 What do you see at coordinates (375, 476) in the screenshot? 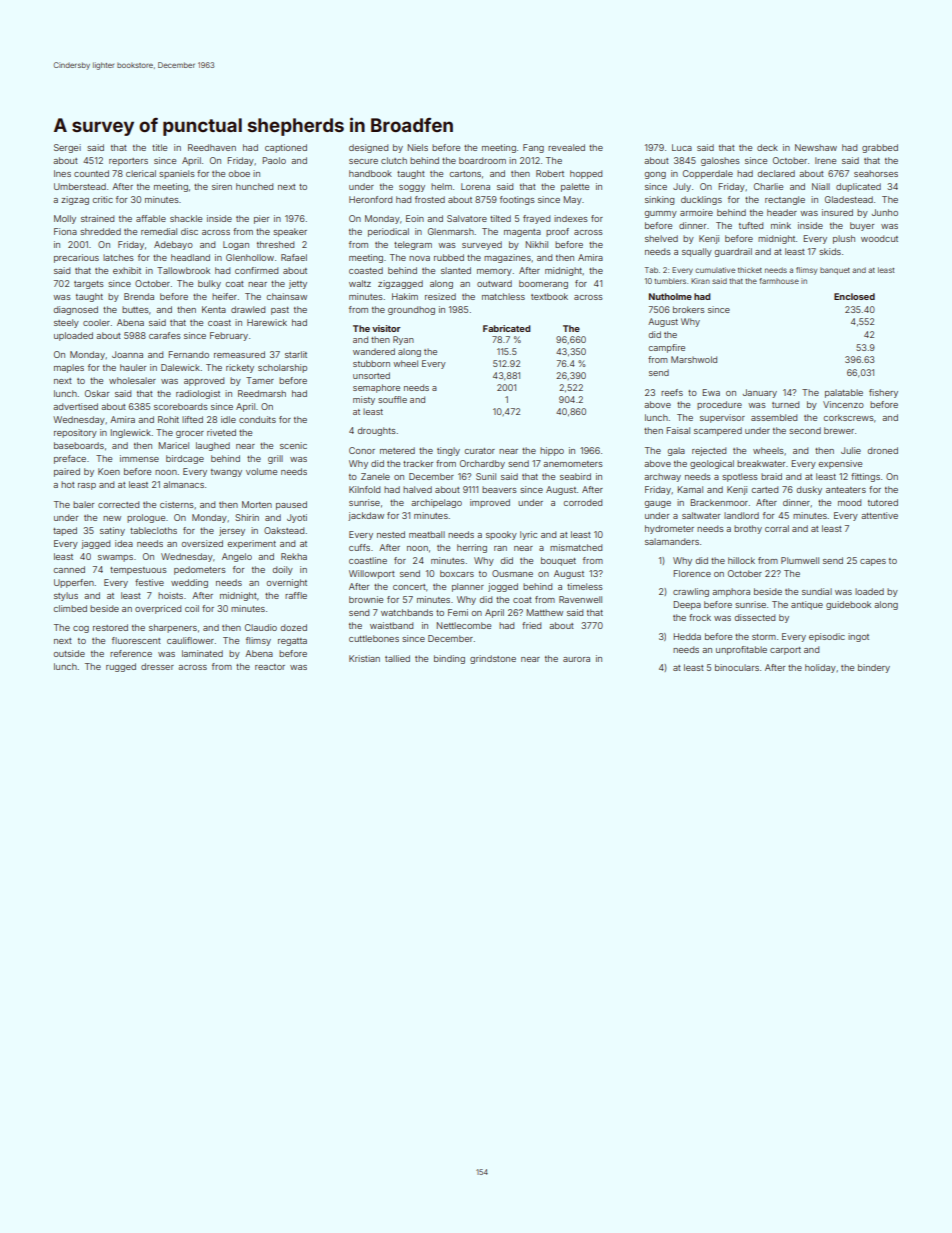
I see `Zanele` at bounding box center [375, 476].
